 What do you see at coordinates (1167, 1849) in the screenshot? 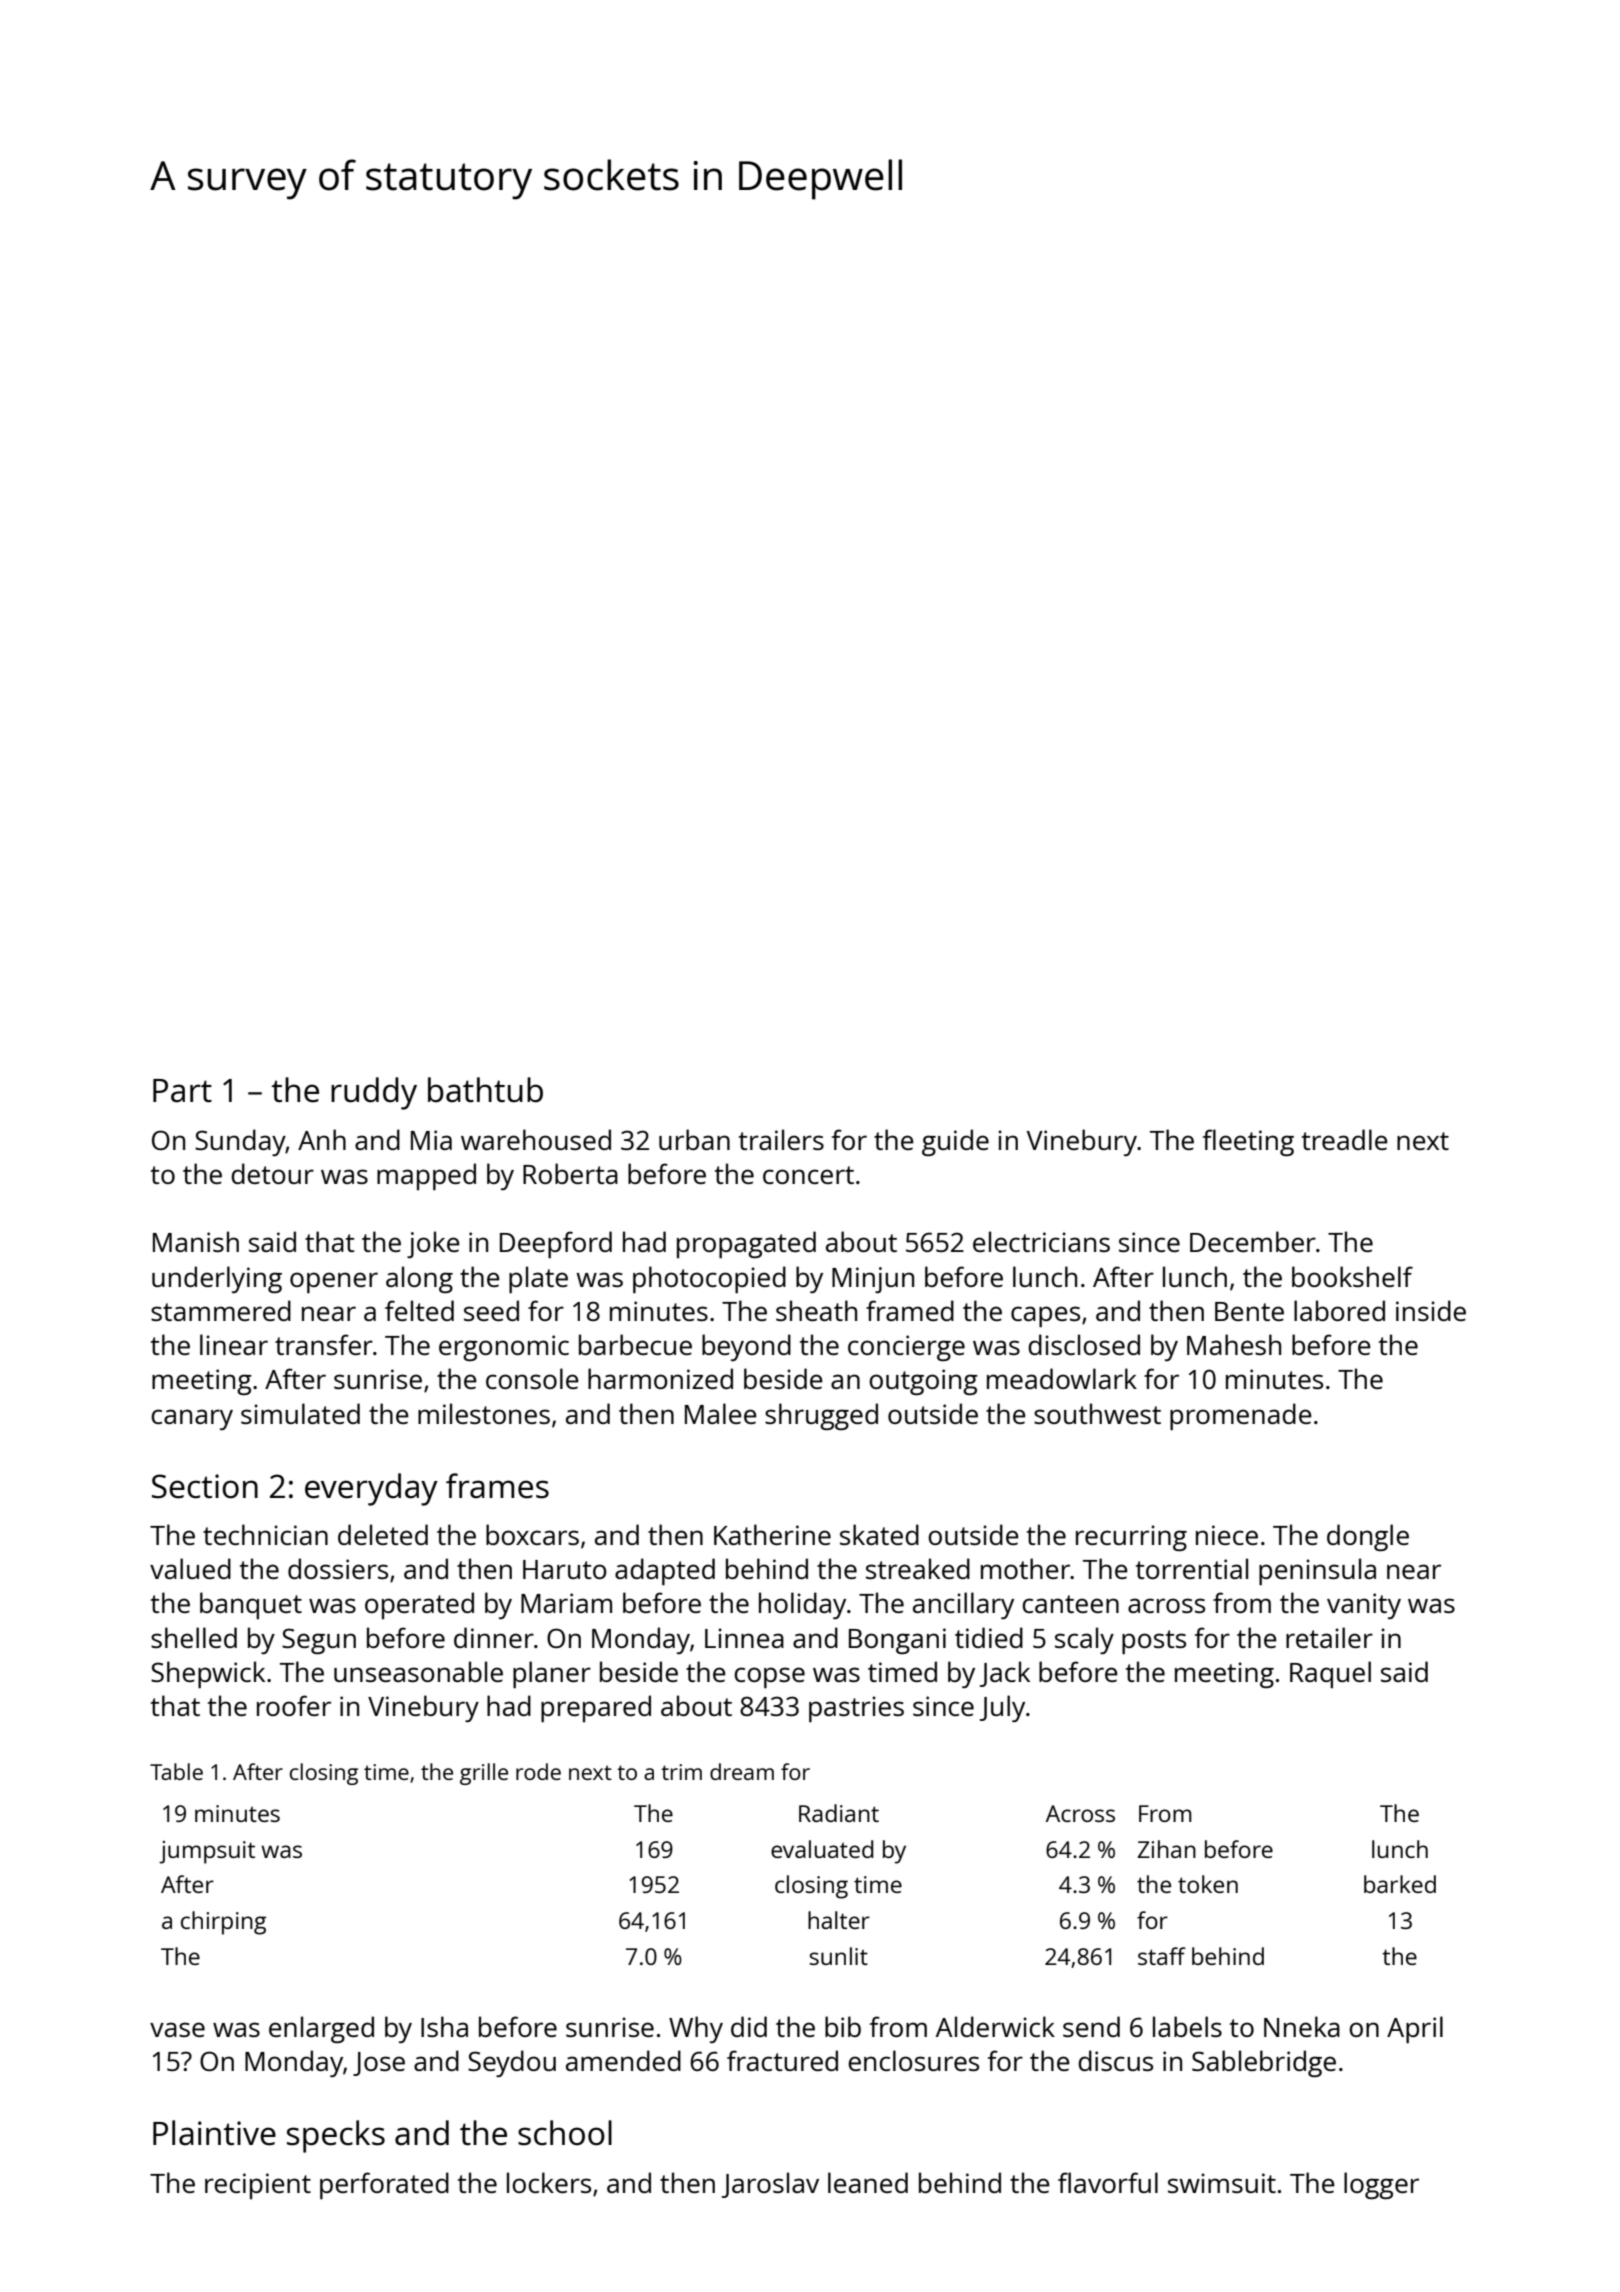
I see `Zihan` at bounding box center [1167, 1849].
